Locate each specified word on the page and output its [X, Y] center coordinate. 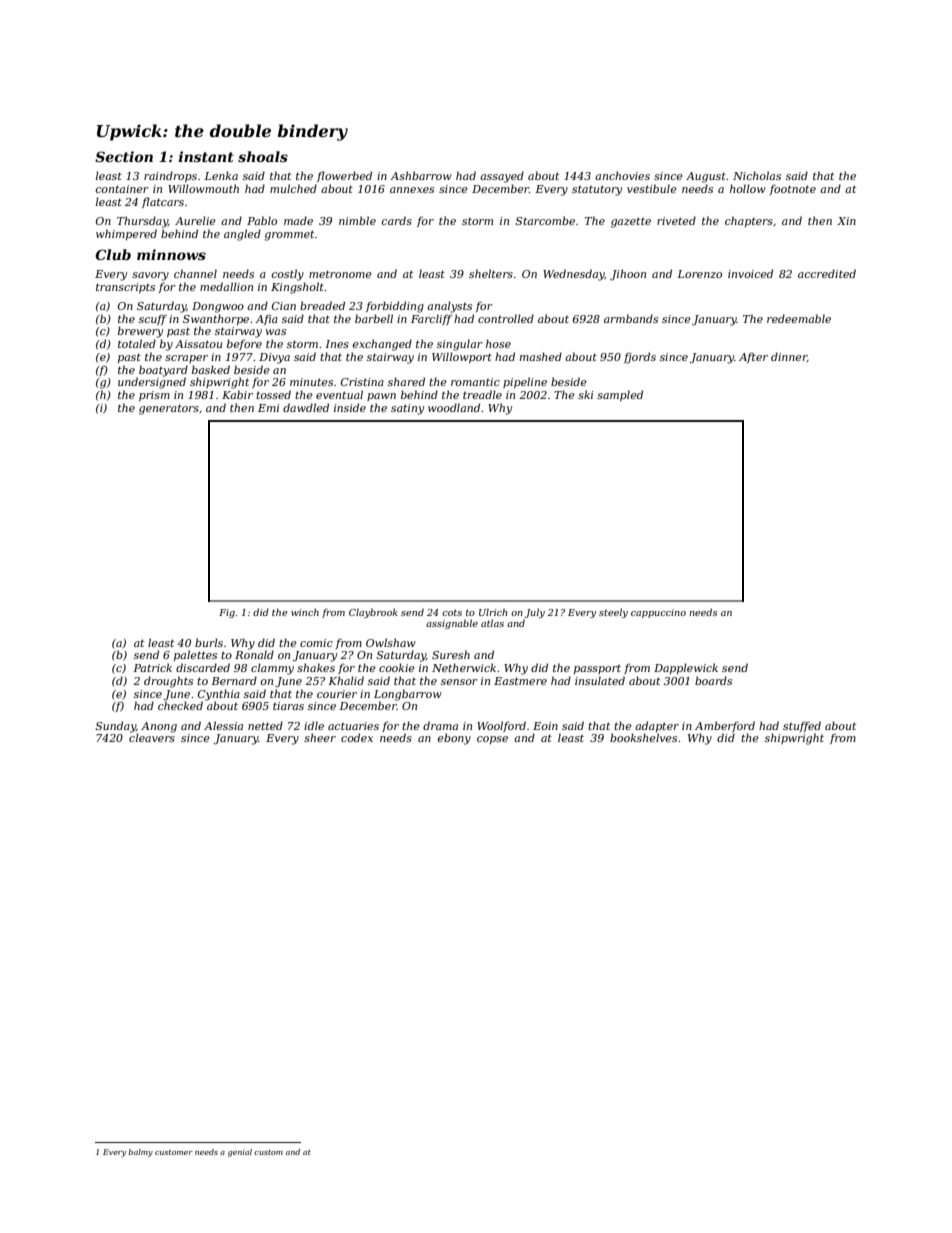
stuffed [802, 726]
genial [240, 1153]
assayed [502, 177]
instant [206, 156]
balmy [140, 1153]
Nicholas [757, 175]
